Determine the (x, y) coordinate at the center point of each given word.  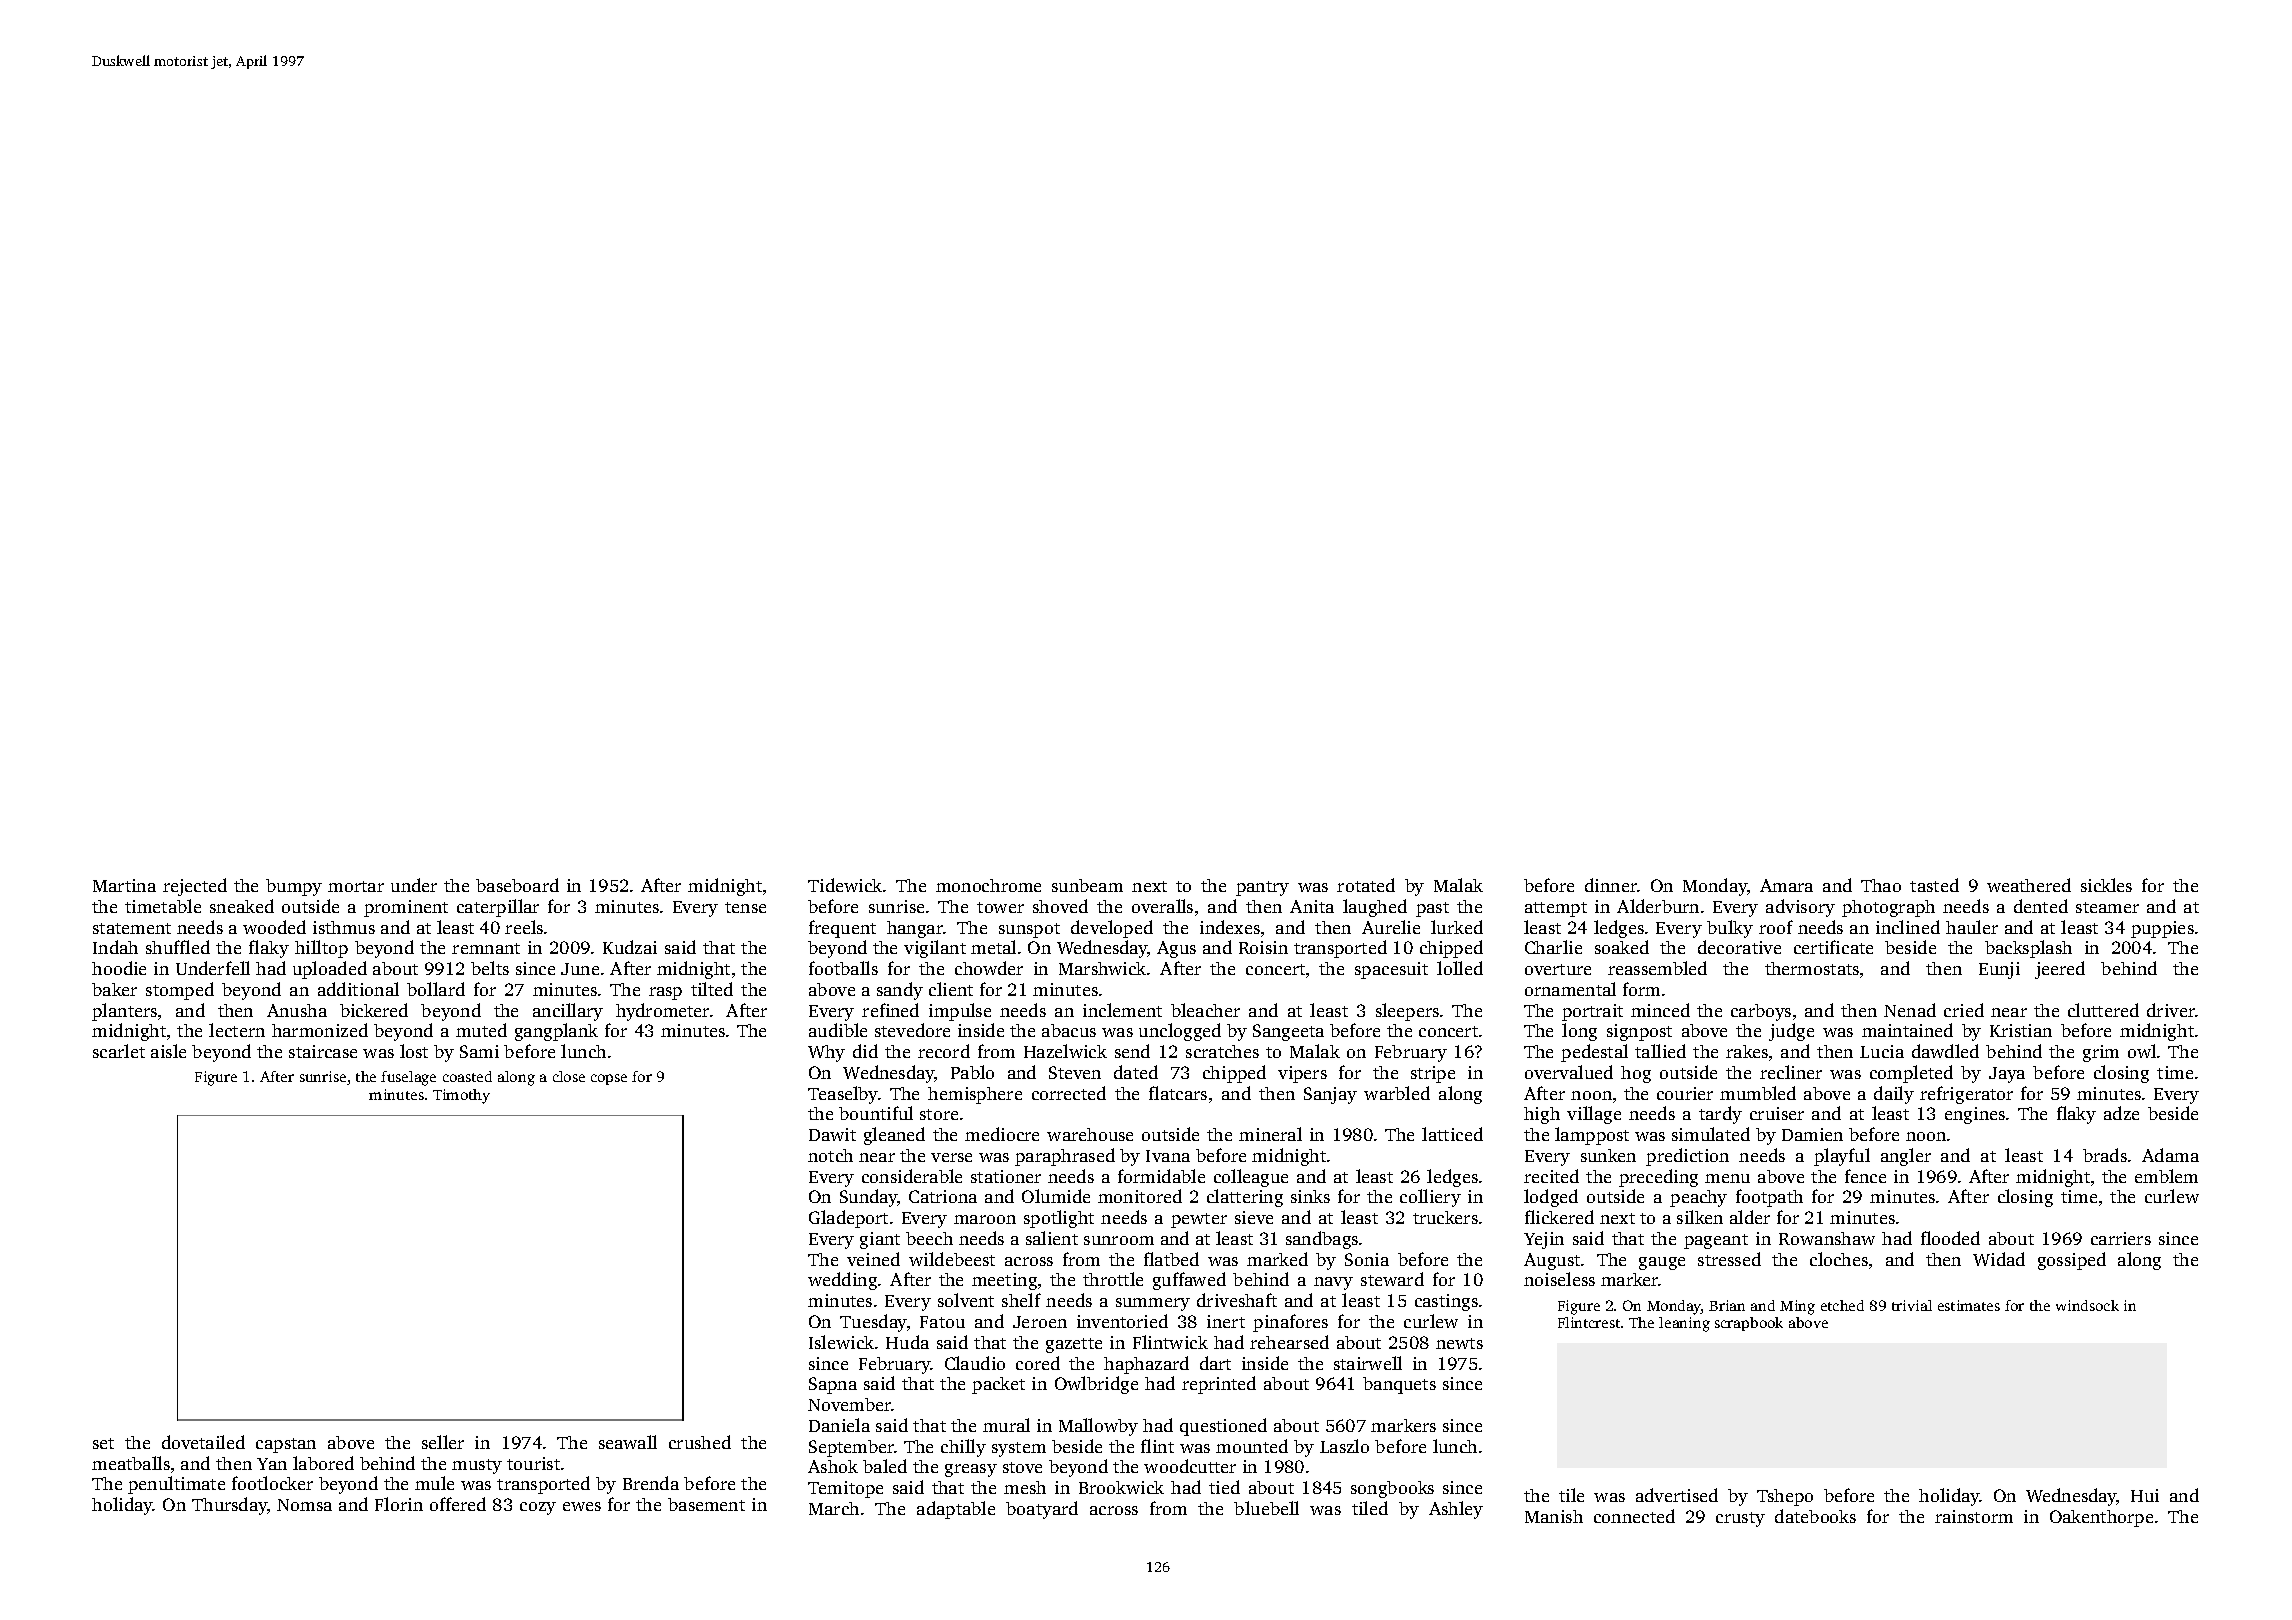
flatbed (1171, 1259)
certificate (1833, 947)
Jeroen (1040, 1322)
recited (1551, 1176)
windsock (2087, 1305)
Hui (2145, 1495)
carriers (2121, 1238)
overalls (1162, 906)
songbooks (1392, 1489)
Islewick (841, 1342)
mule (434, 1483)
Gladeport (848, 1219)
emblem (2166, 1176)
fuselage (408, 1078)
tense (745, 907)
